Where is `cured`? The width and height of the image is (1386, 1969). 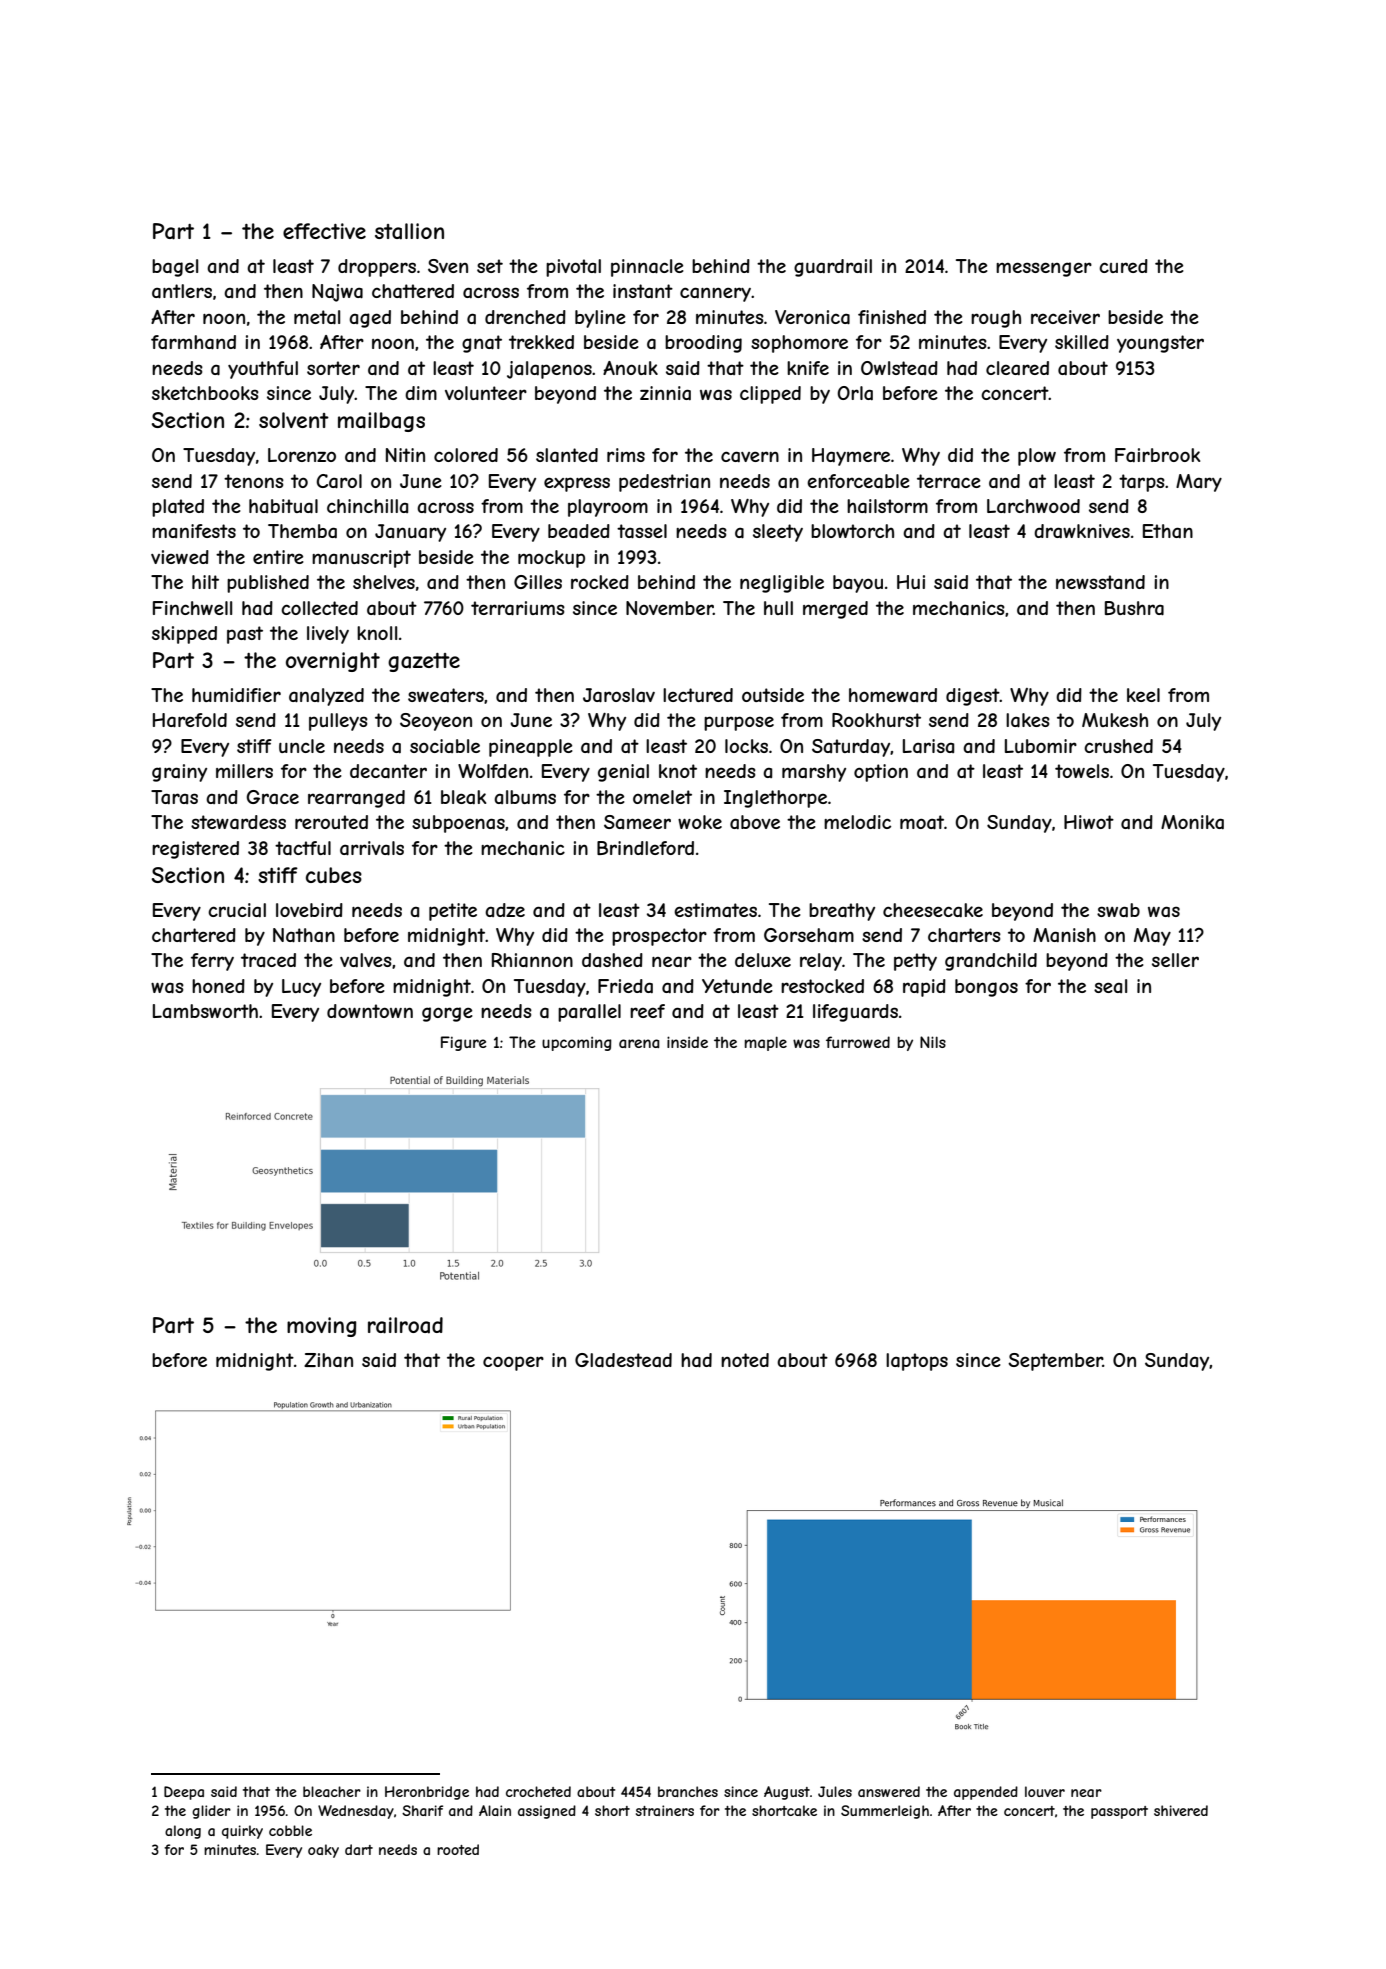 cured is located at coordinates (1123, 266).
